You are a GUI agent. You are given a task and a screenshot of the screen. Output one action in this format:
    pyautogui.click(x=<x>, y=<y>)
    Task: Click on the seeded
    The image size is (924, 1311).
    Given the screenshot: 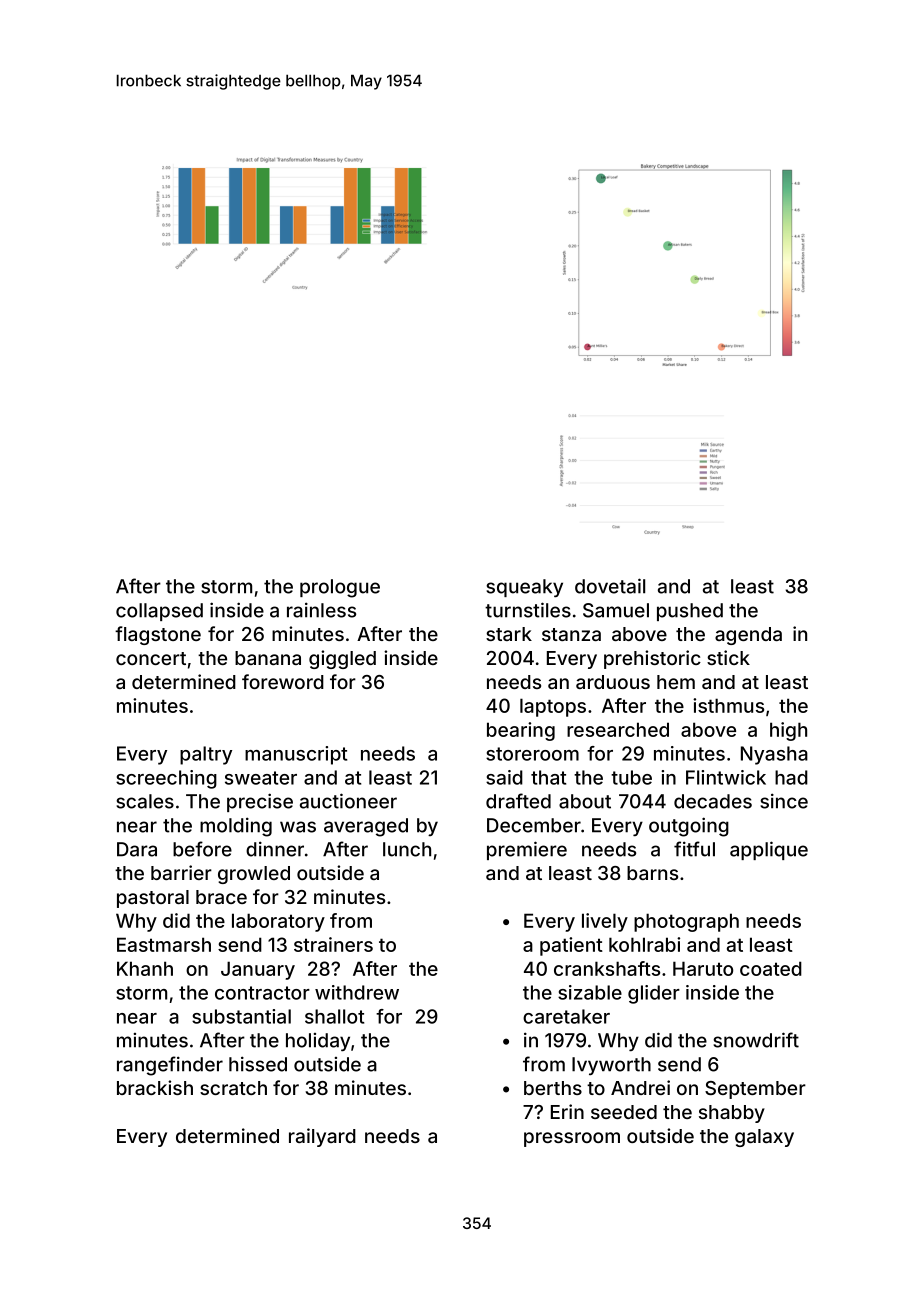 What is the action you would take?
    pyautogui.click(x=624, y=1112)
